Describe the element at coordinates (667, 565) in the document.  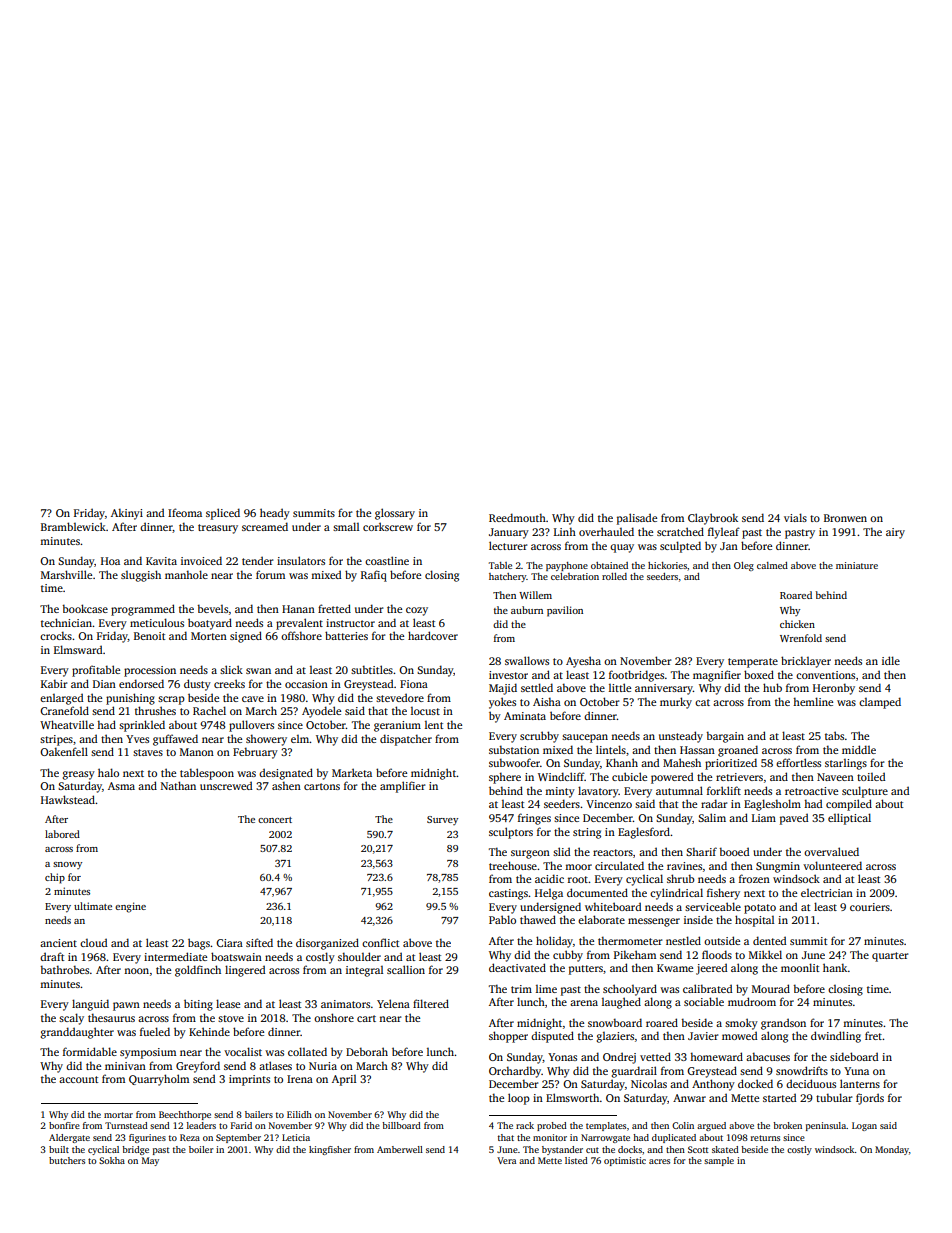
I see `hickories` at that location.
